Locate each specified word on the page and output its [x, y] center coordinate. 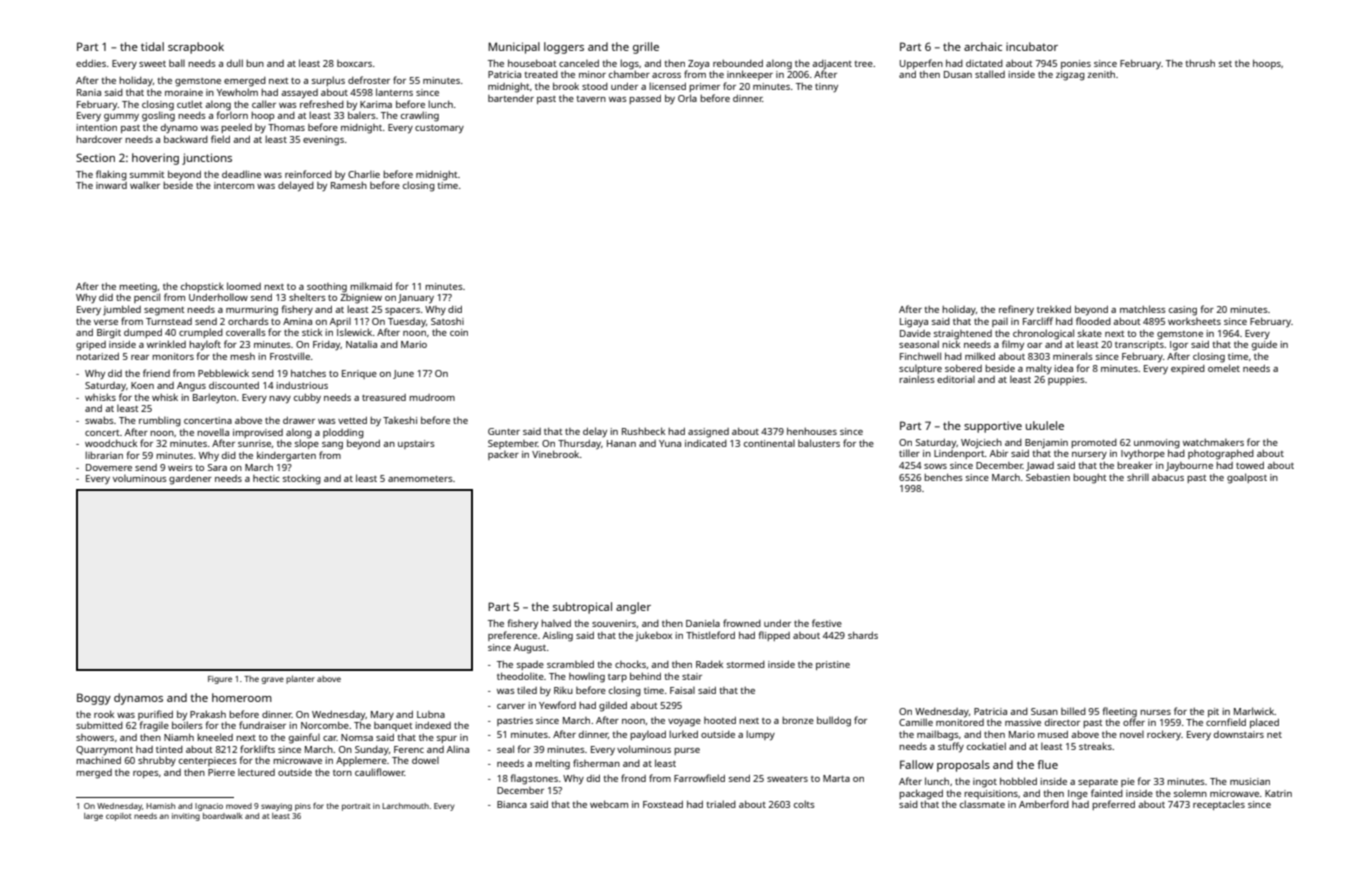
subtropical [582, 608]
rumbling [160, 421]
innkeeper [750, 75]
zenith [1101, 74]
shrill [1138, 477]
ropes [146, 774]
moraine [184, 92]
